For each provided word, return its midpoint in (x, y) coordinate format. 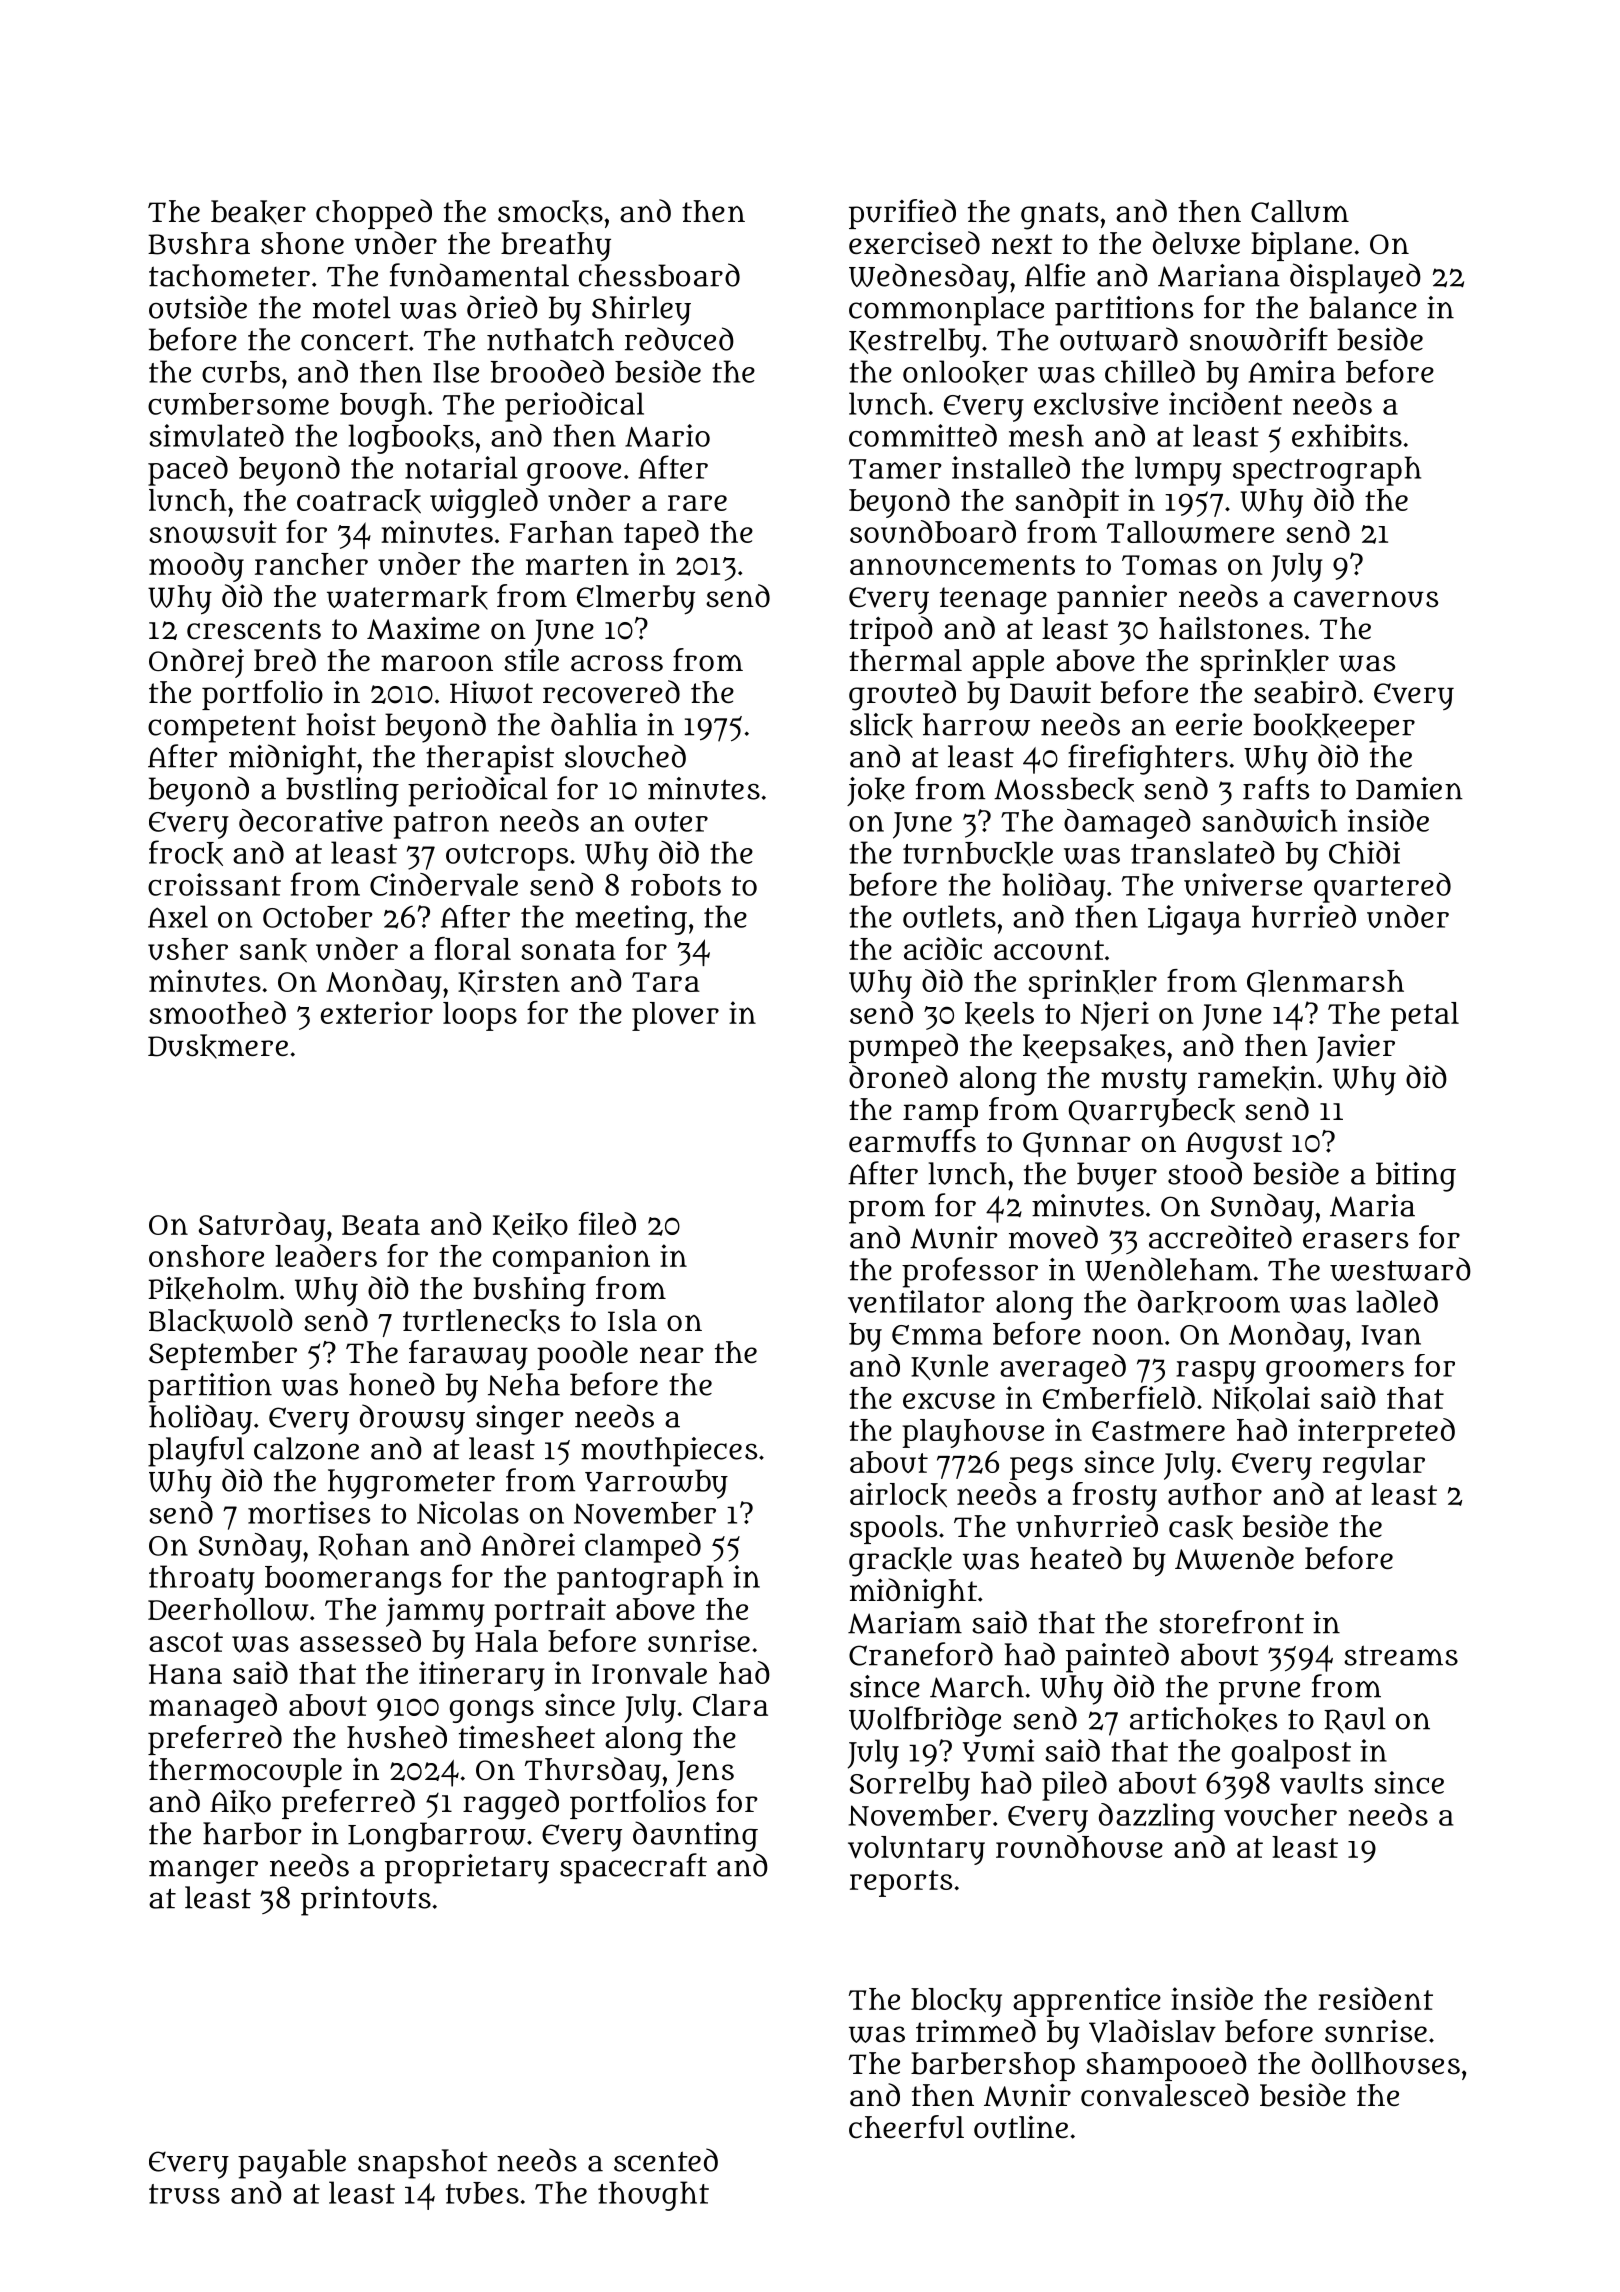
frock (186, 853)
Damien (1409, 788)
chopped (374, 214)
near (672, 1355)
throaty (202, 1580)
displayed (1355, 278)
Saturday (262, 1227)
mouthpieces (669, 1452)
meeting (631, 920)
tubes (482, 2193)
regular (1374, 1465)
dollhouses (1386, 2063)
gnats (1060, 216)
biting (1416, 1177)
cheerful (906, 2127)
